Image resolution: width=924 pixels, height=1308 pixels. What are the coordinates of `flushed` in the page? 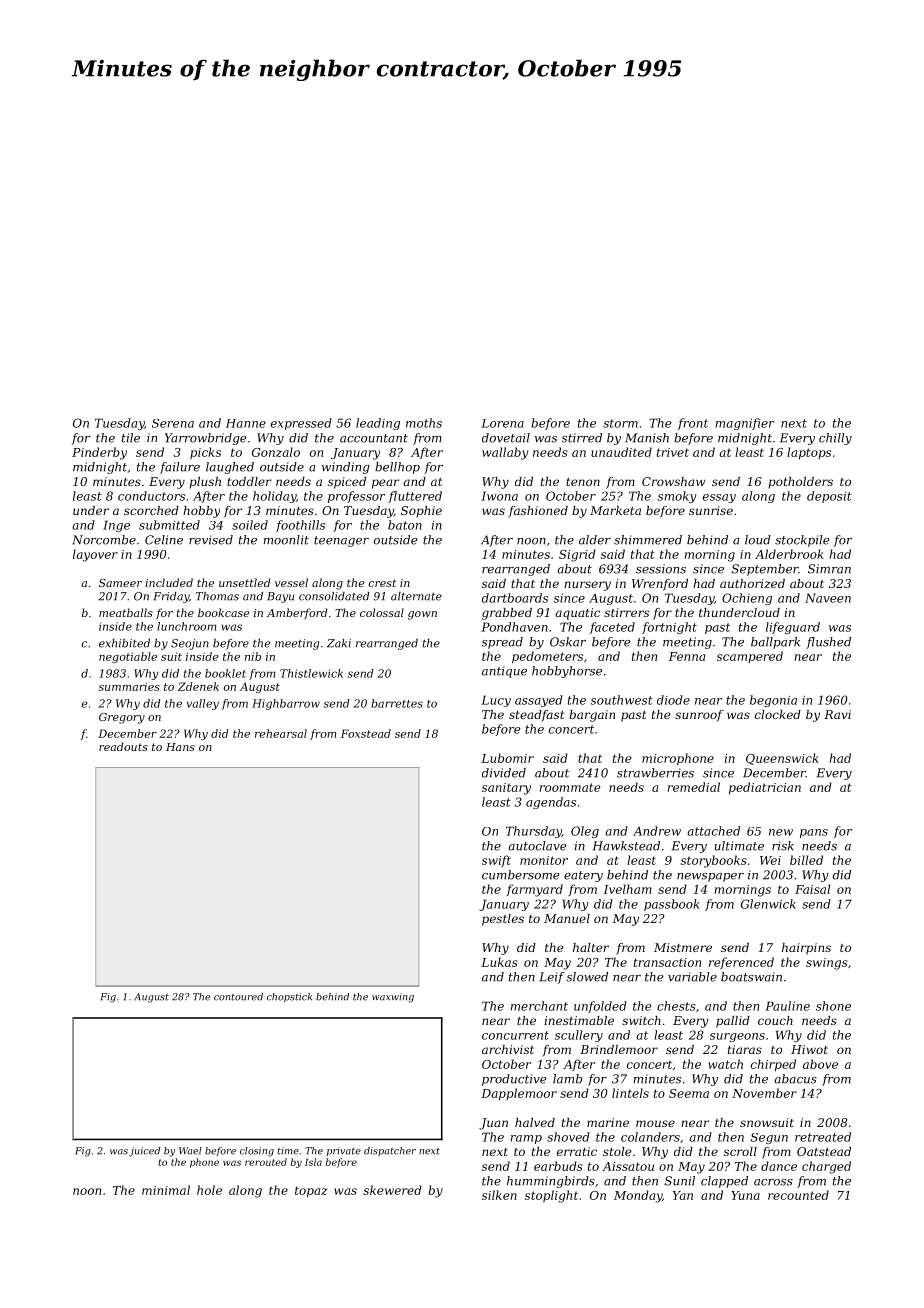 It's located at (828, 643).
